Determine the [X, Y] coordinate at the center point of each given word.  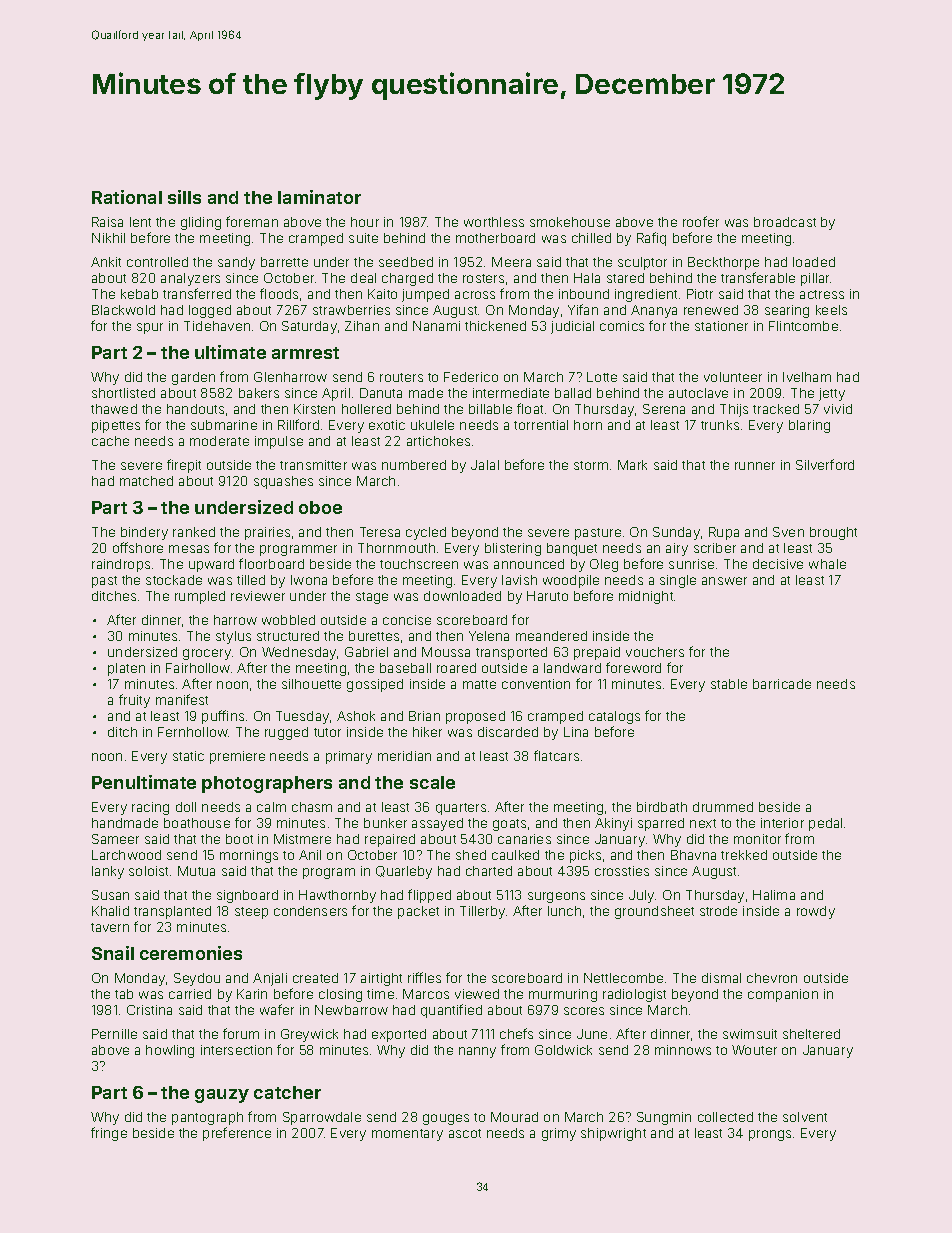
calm [271, 807]
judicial [572, 327]
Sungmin [664, 1118]
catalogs [614, 717]
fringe [109, 1134]
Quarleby [404, 872]
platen [126, 669]
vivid [838, 409]
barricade [782, 684]
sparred [661, 824]
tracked [776, 409]
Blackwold [123, 310]
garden [193, 378]
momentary [407, 1135]
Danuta [381, 393]
